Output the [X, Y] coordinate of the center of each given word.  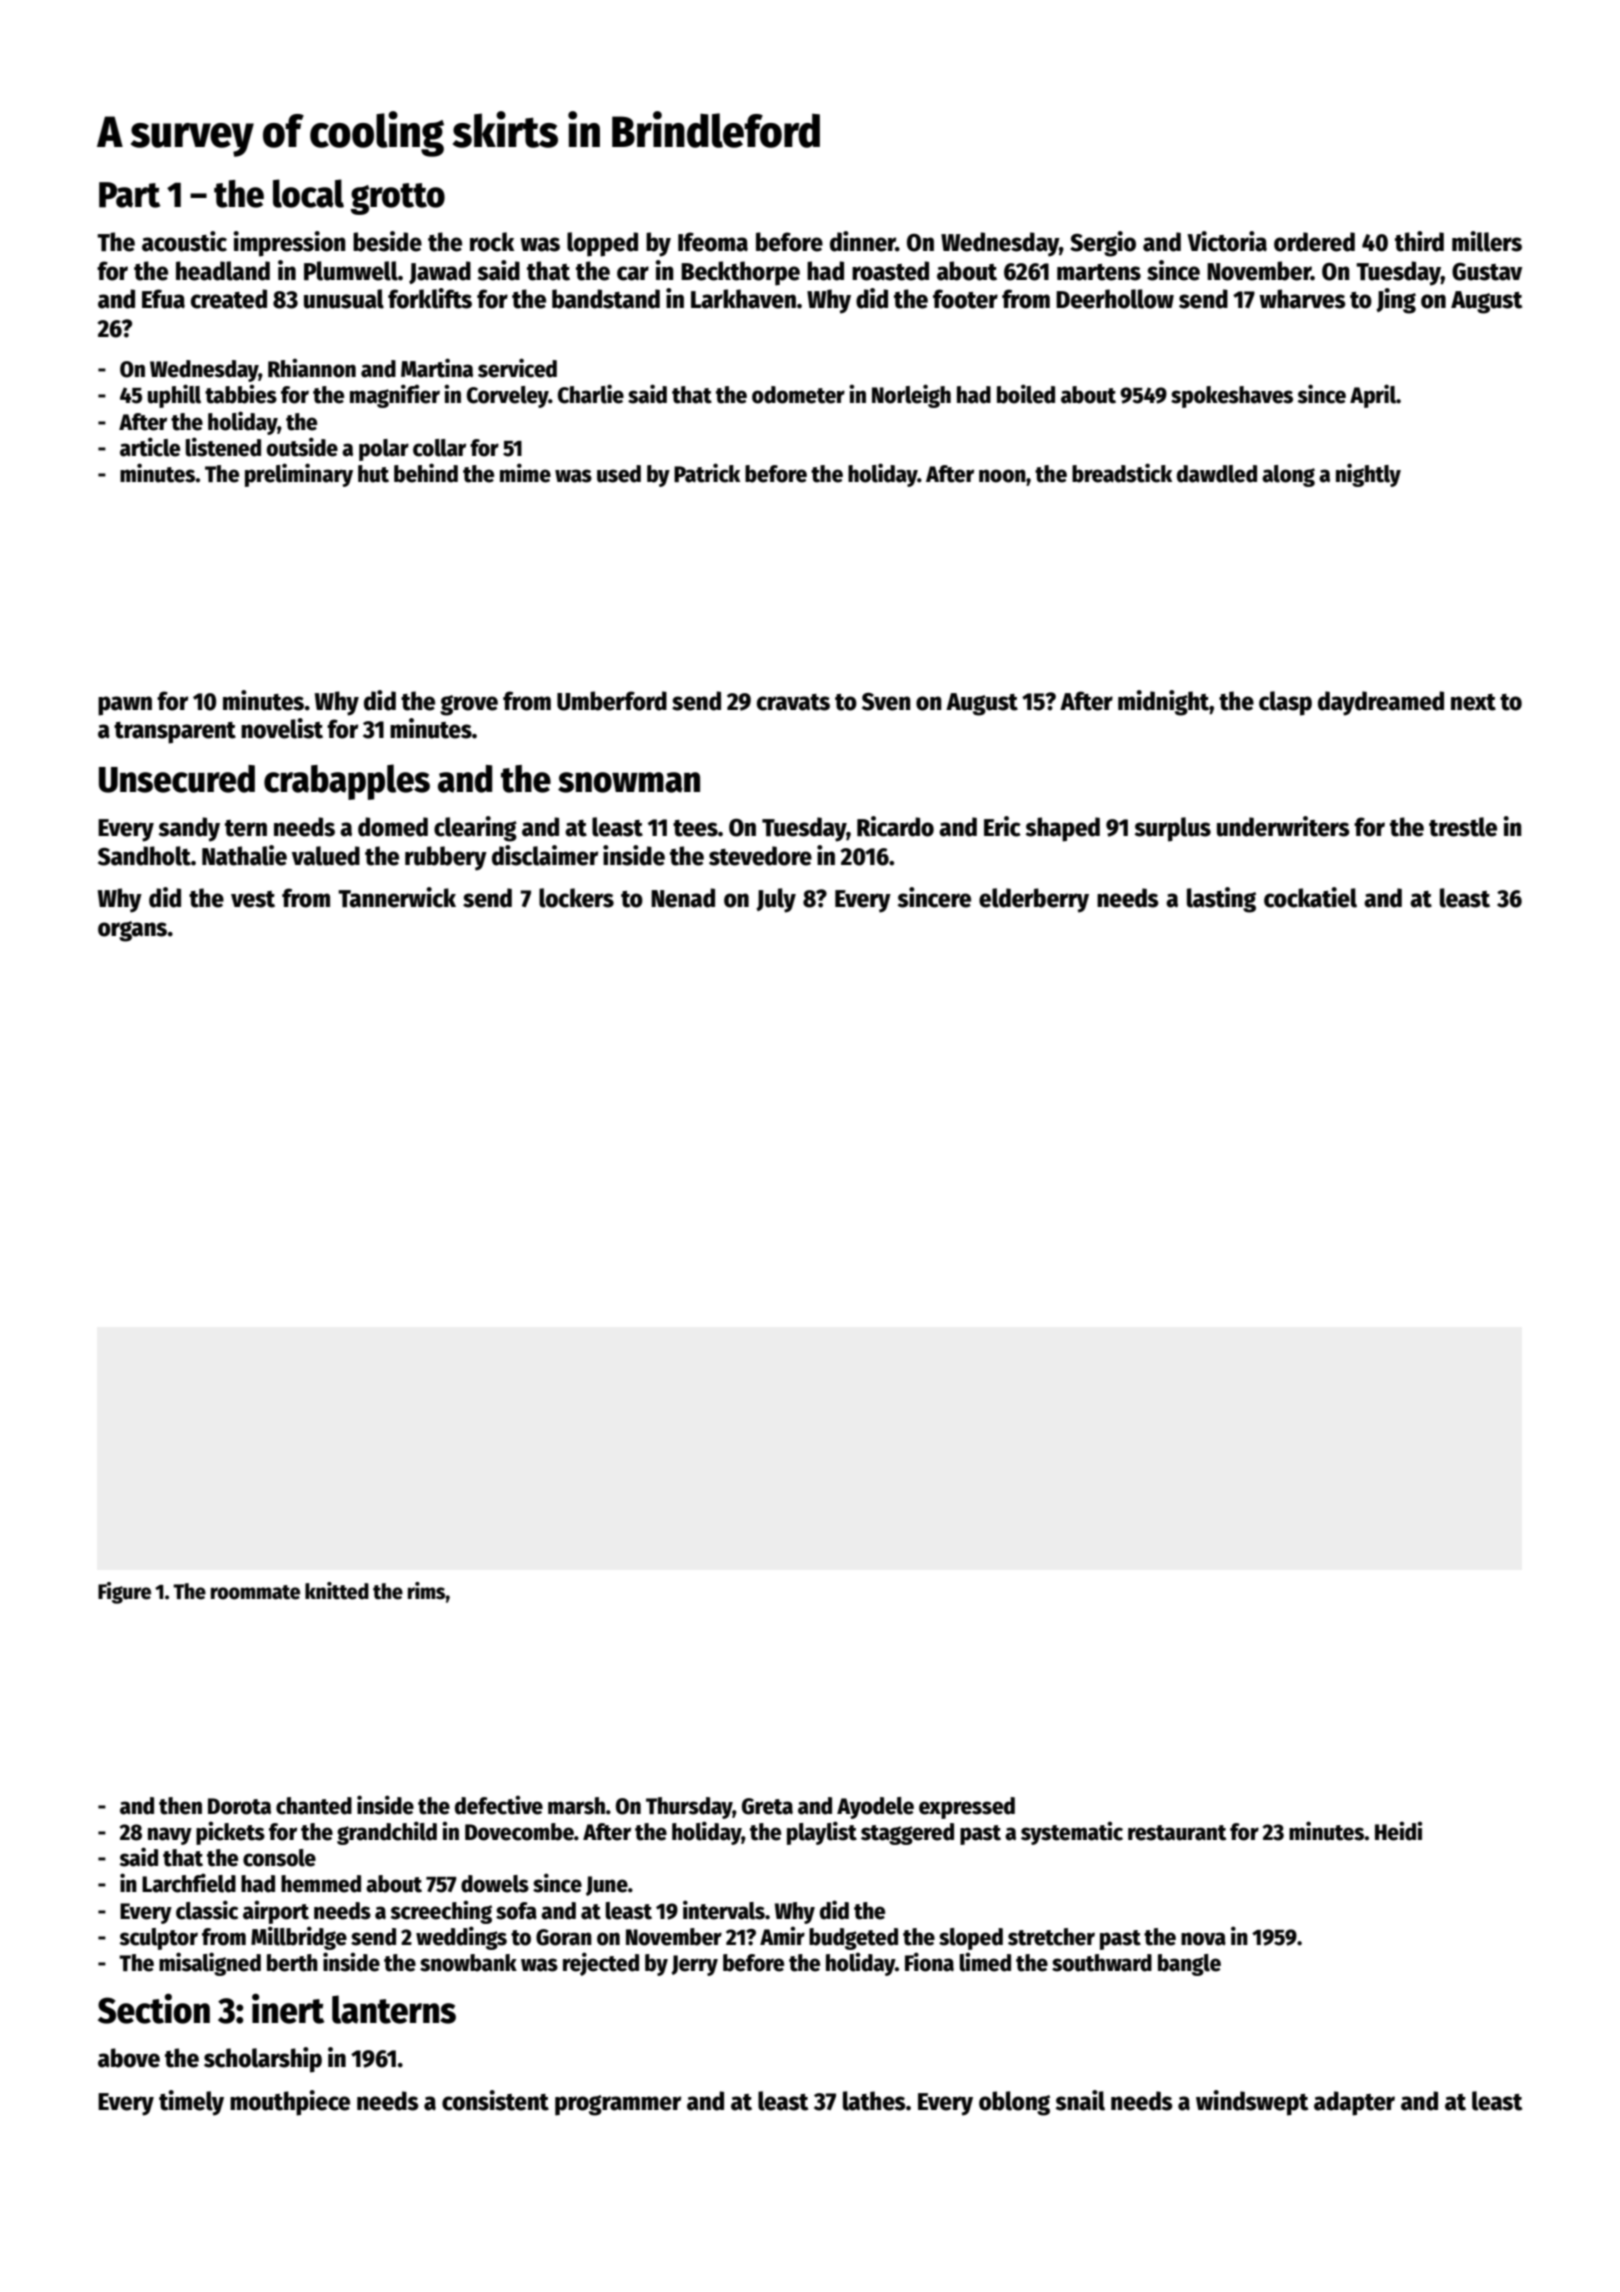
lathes [874, 2101]
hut [373, 474]
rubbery [446, 858]
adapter [1354, 2103]
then [180, 1806]
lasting [1221, 900]
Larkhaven [743, 299]
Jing [1396, 301]
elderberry [1034, 900]
